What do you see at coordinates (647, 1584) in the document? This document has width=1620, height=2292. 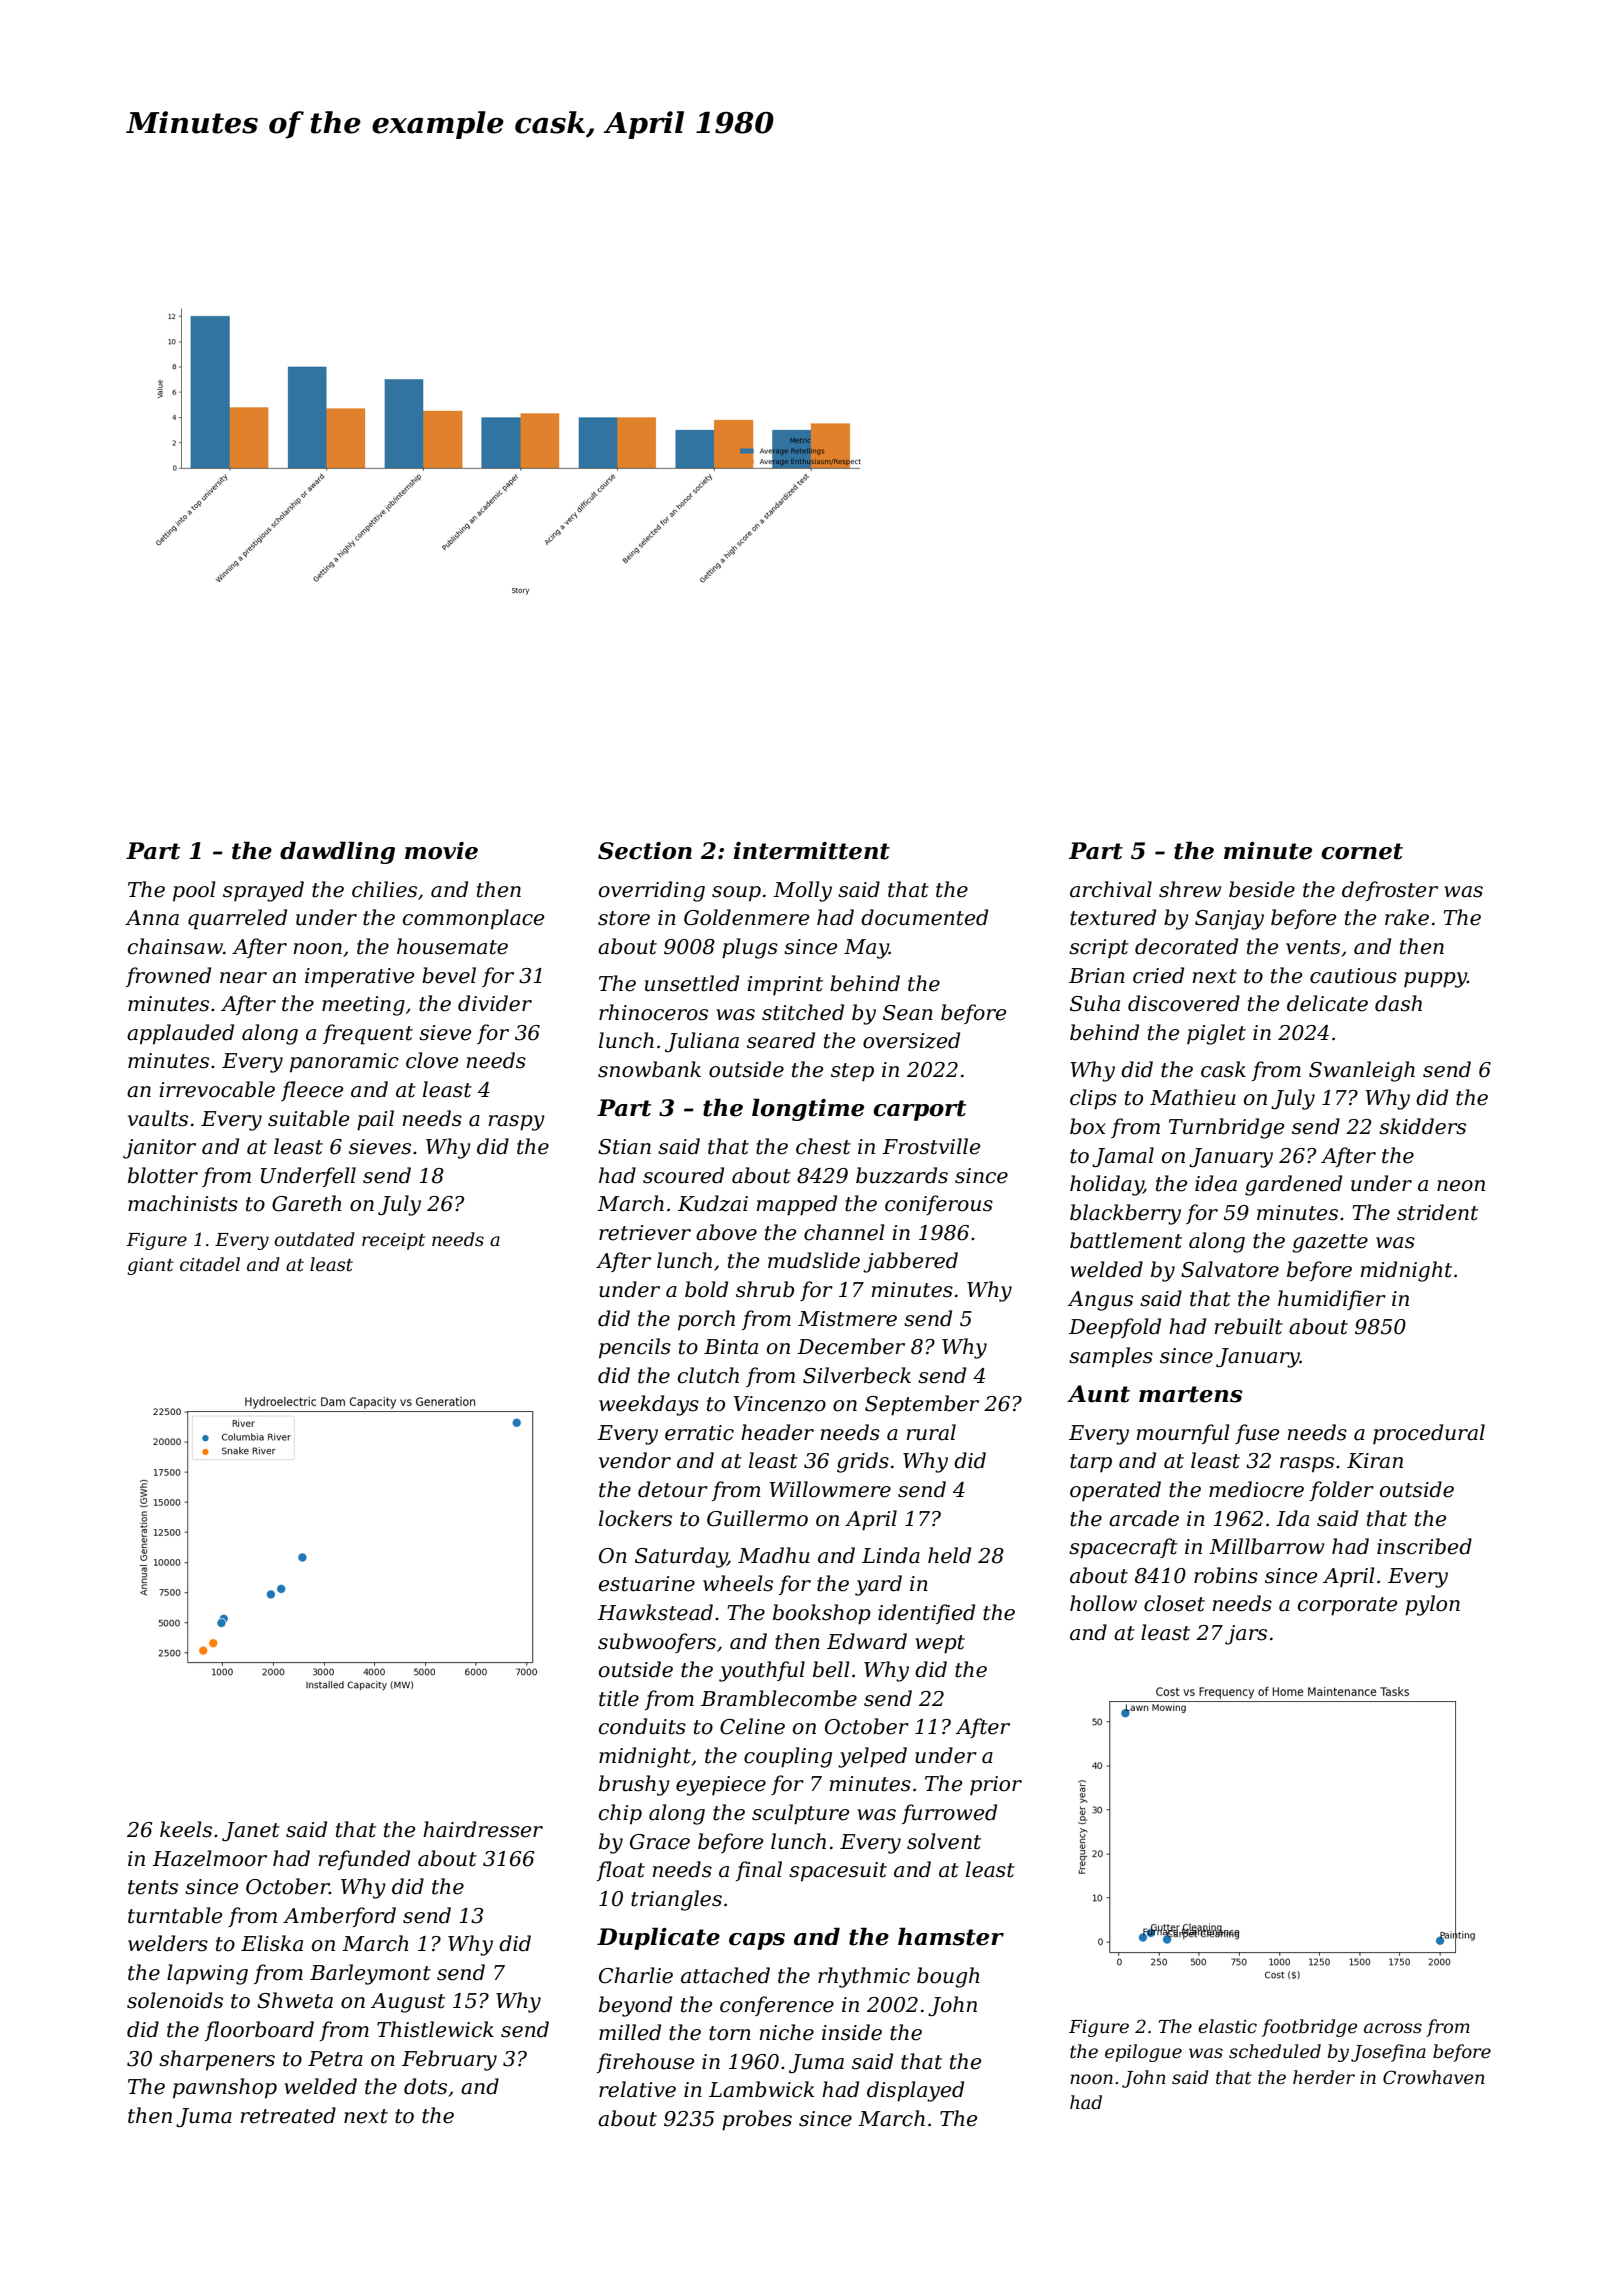 I see `estuarine` at bounding box center [647, 1584].
